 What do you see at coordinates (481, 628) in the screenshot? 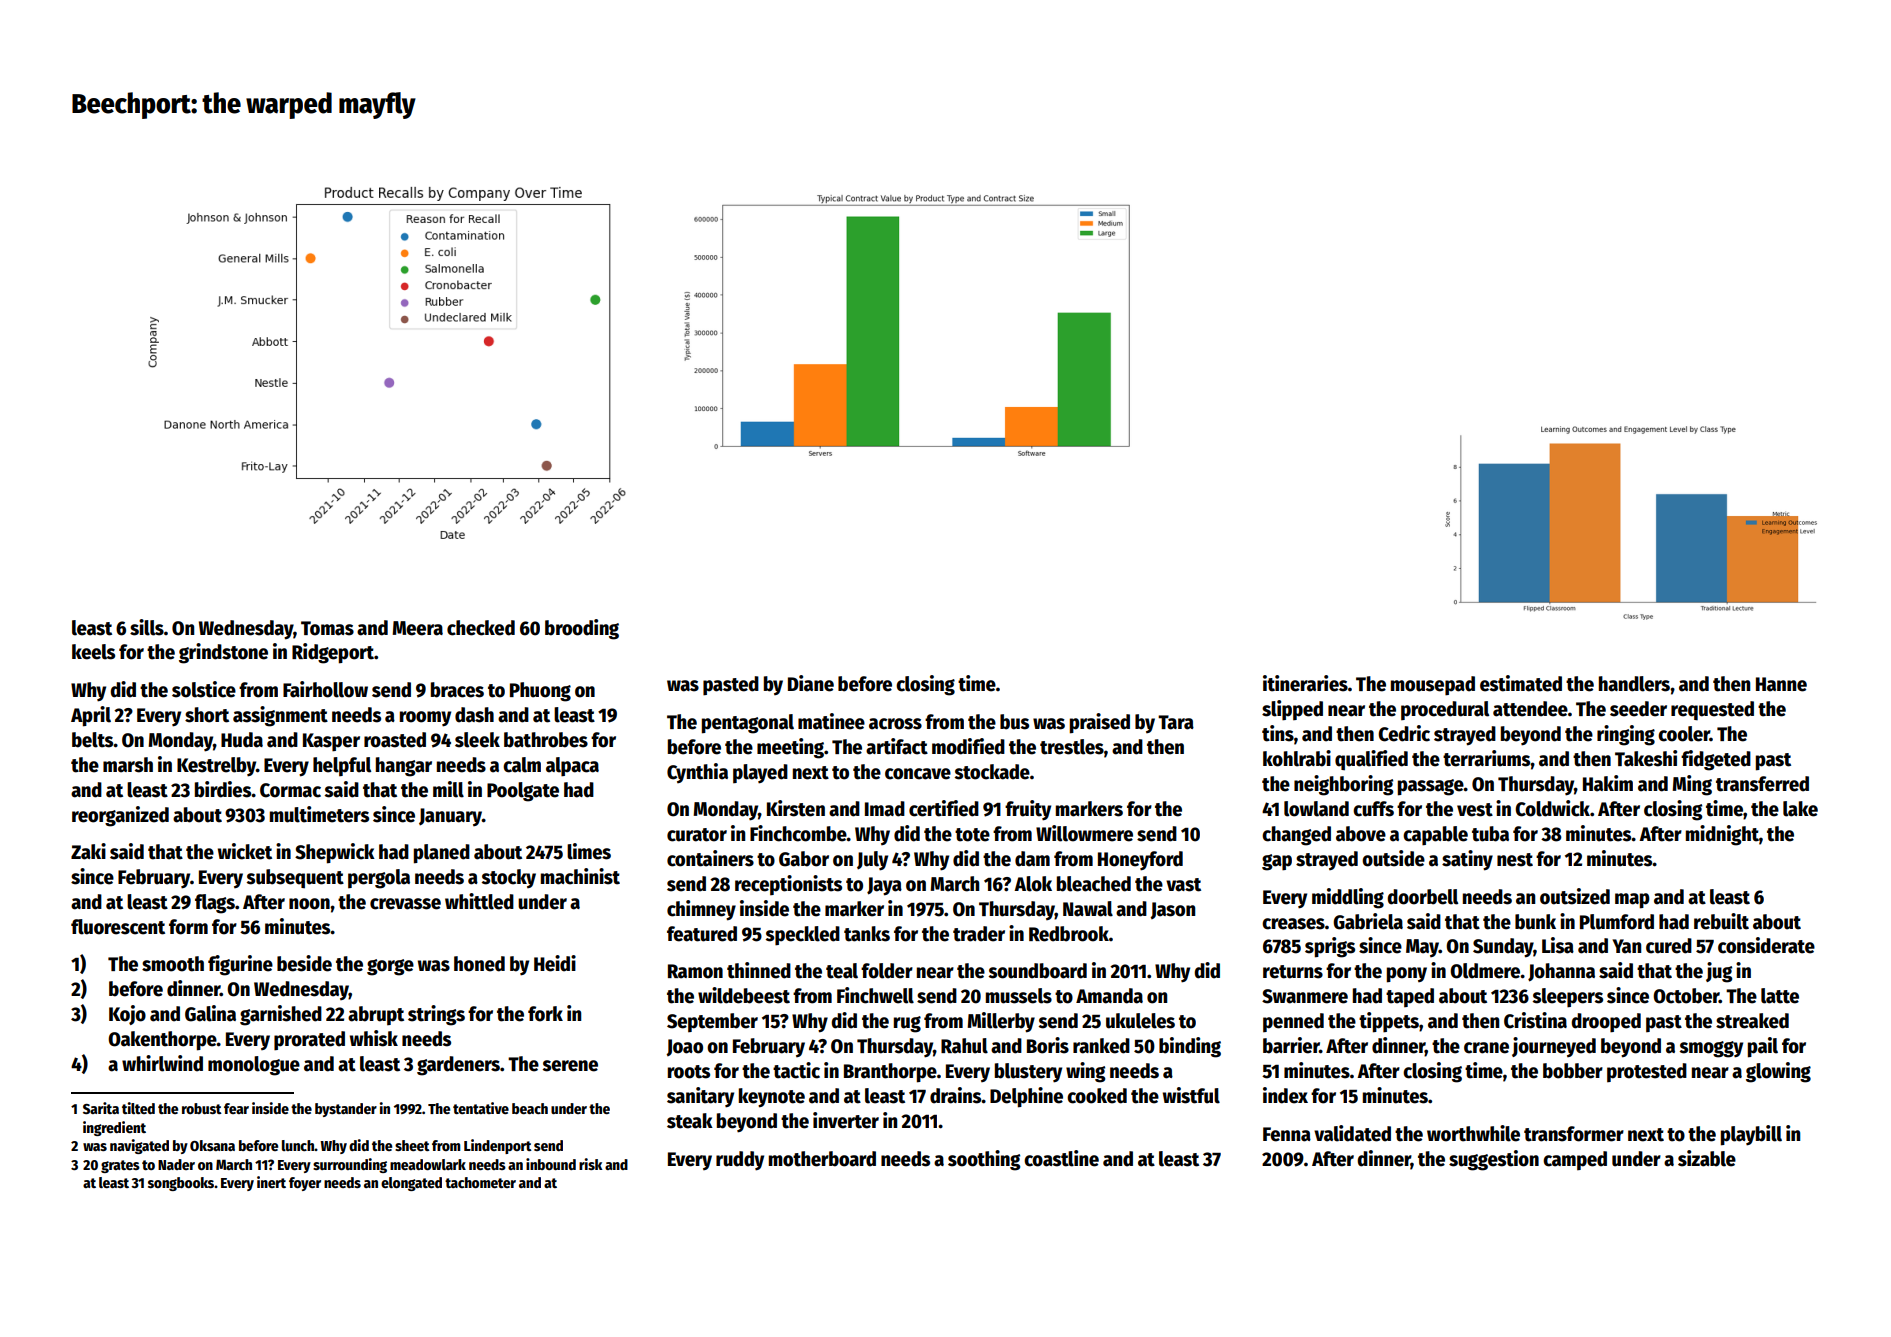
I see `checked` at bounding box center [481, 628].
